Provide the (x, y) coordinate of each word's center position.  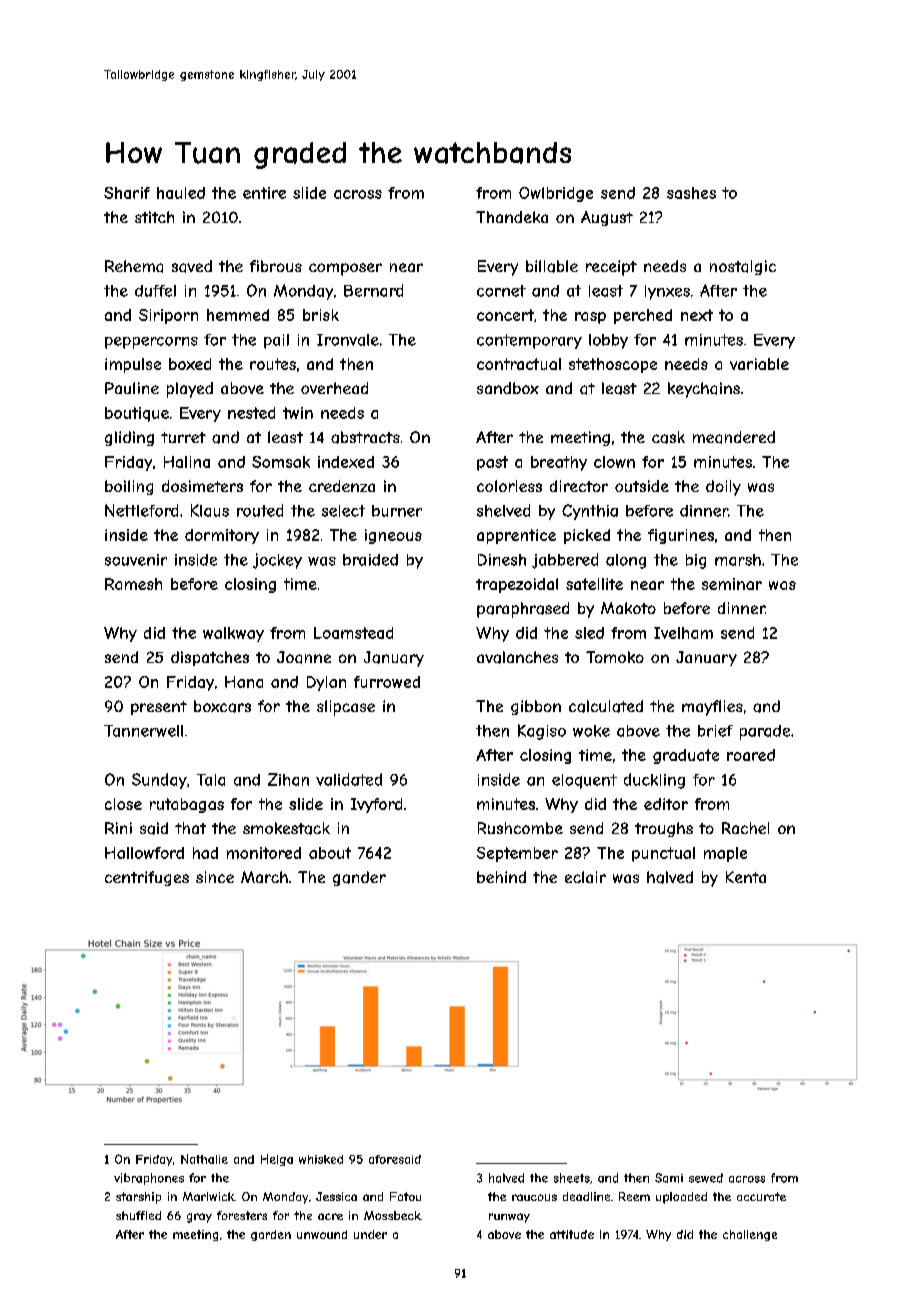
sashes (691, 193)
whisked (321, 1159)
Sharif (127, 193)
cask (668, 437)
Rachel (745, 828)
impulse (133, 365)
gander (359, 878)
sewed (706, 1178)
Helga (277, 1160)
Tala (211, 780)
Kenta (746, 877)
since (215, 877)
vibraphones (149, 1179)
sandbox (508, 388)
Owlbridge (556, 194)
